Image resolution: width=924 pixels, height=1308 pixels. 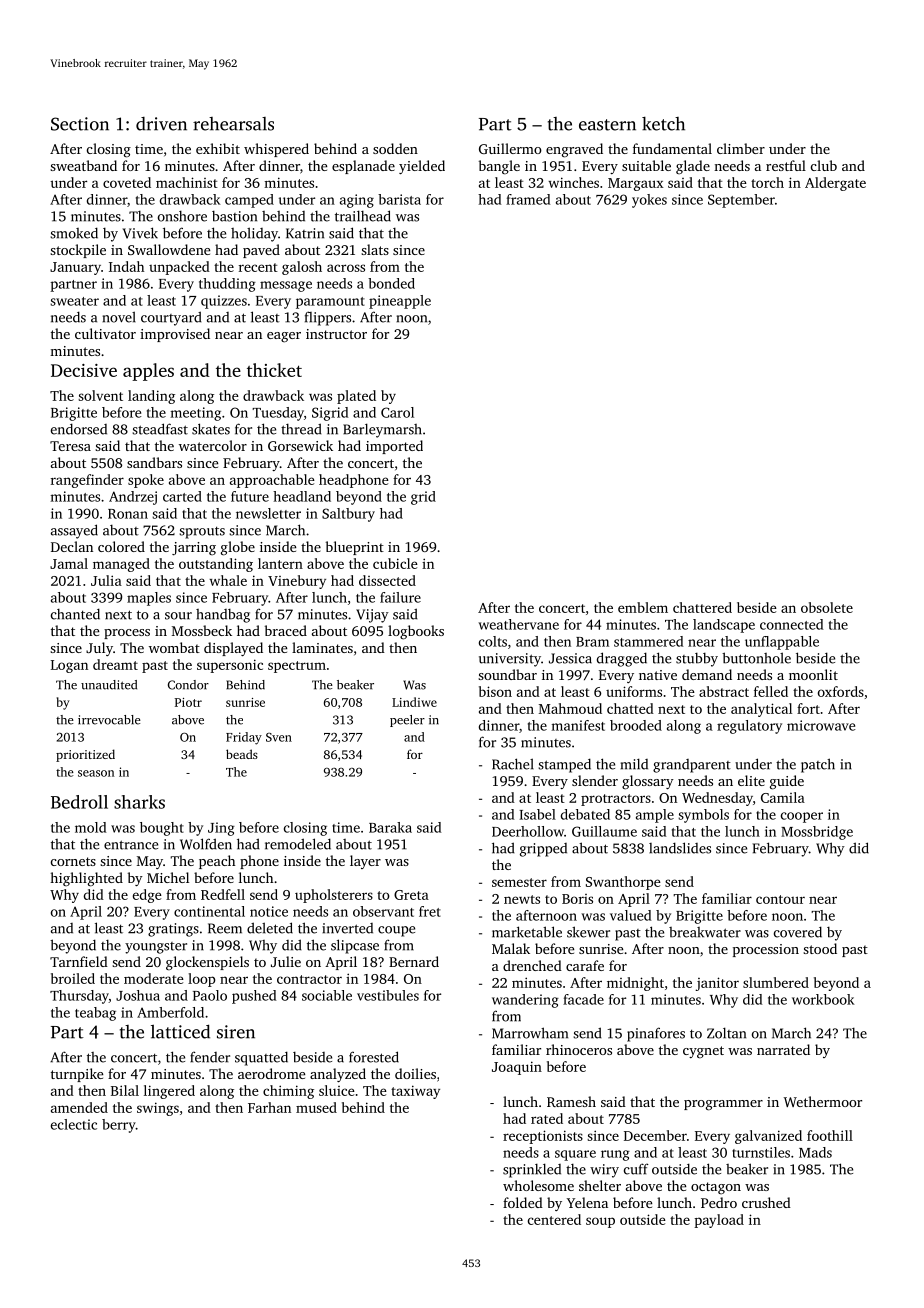 I want to click on Carol, so click(x=397, y=412).
